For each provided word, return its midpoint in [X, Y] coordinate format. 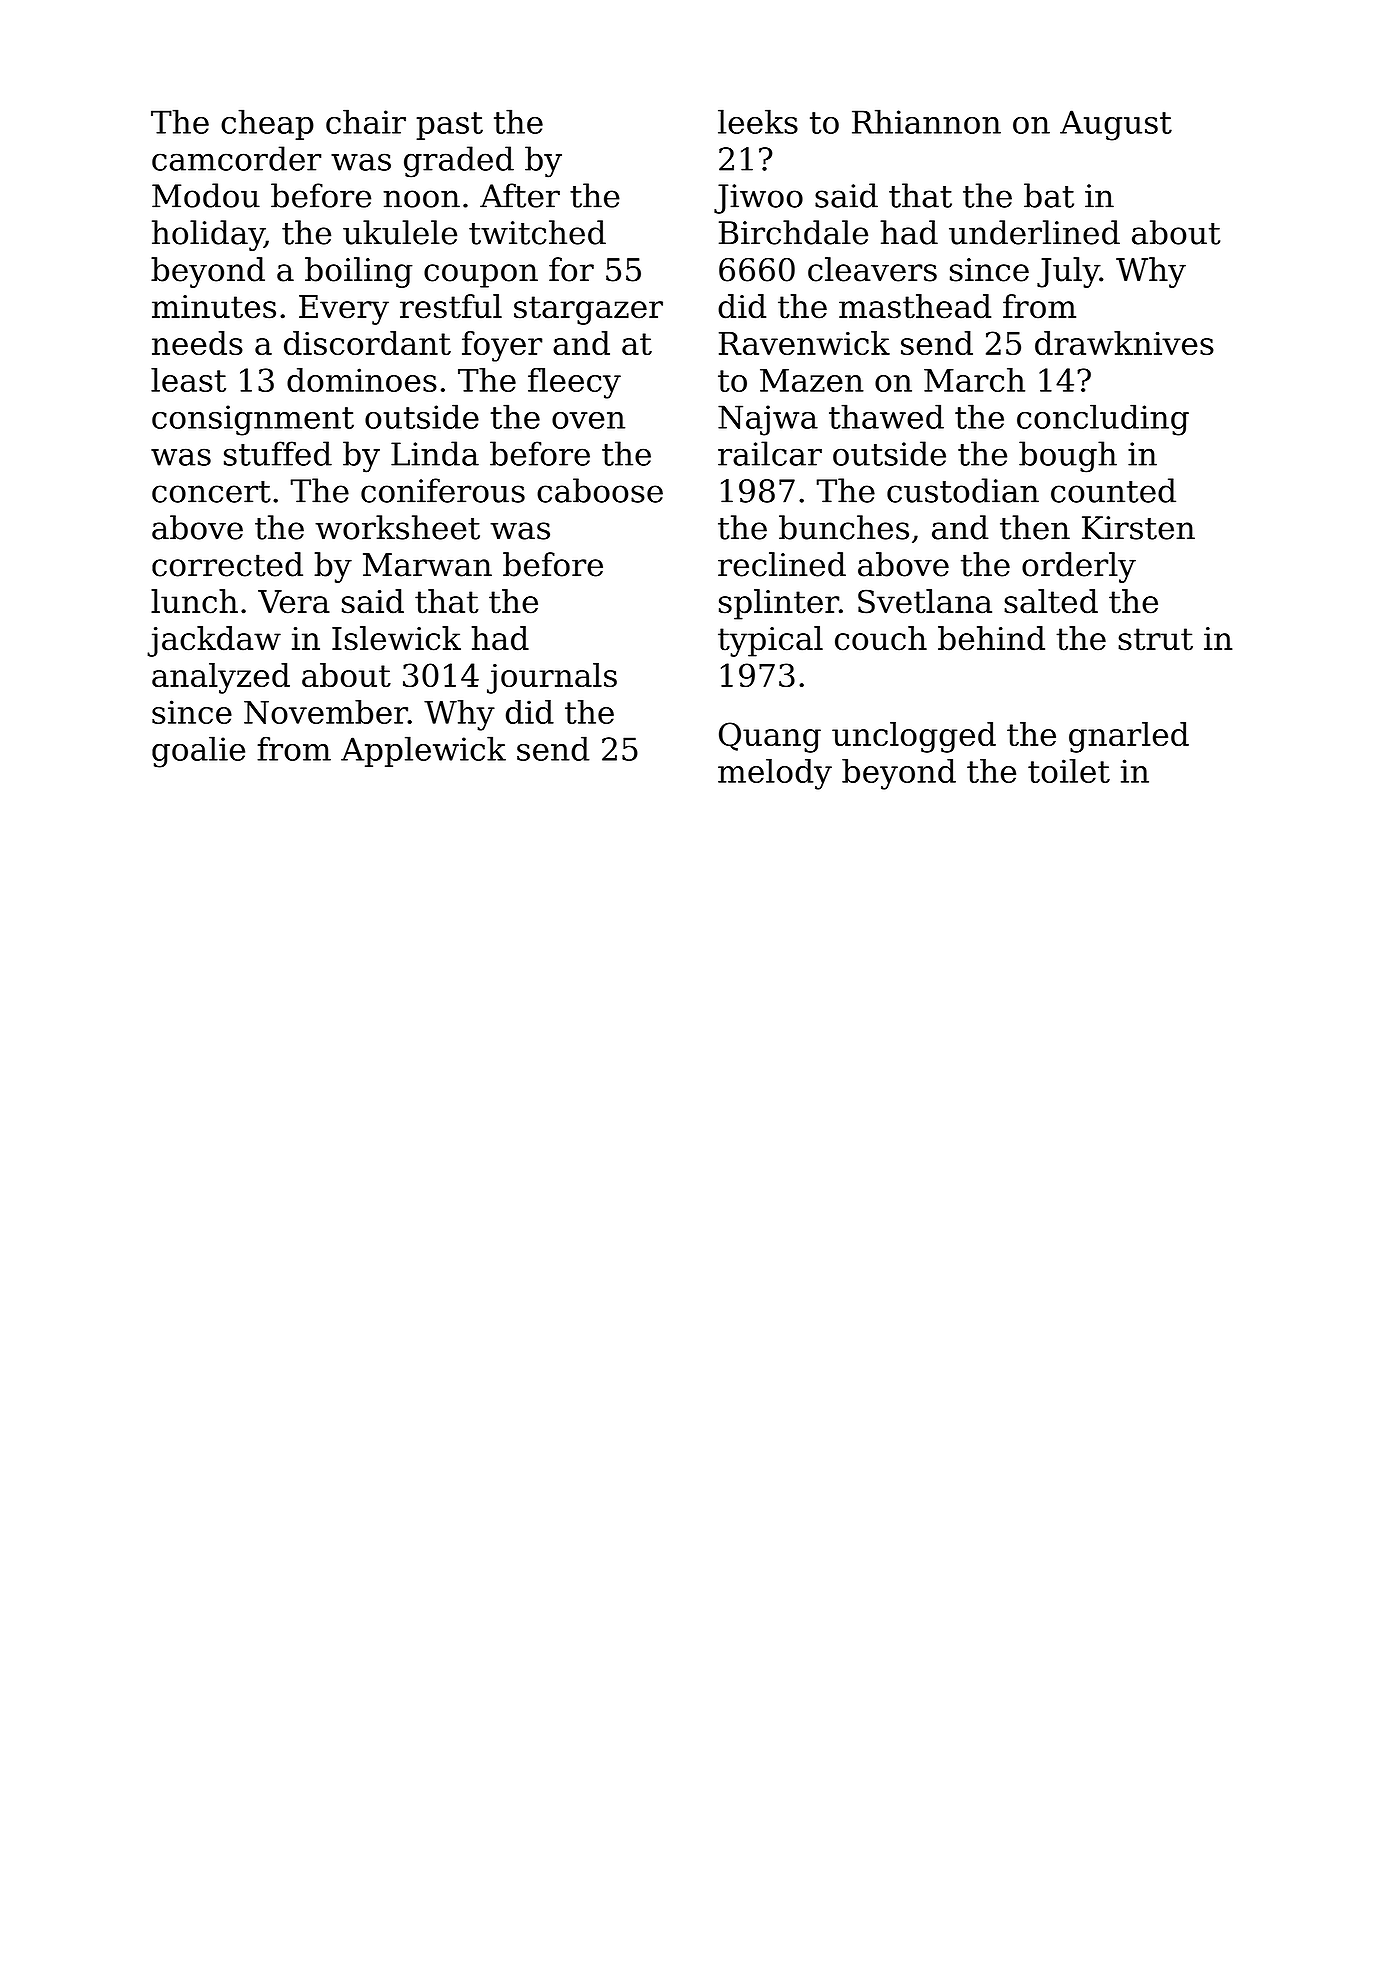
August [1116, 125]
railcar [770, 453]
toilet [1069, 771]
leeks [758, 121]
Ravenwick [804, 343]
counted [1113, 490]
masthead [915, 306]
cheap [267, 124]
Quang [770, 737]
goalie [198, 752]
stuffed [278, 453]
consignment [253, 420]
